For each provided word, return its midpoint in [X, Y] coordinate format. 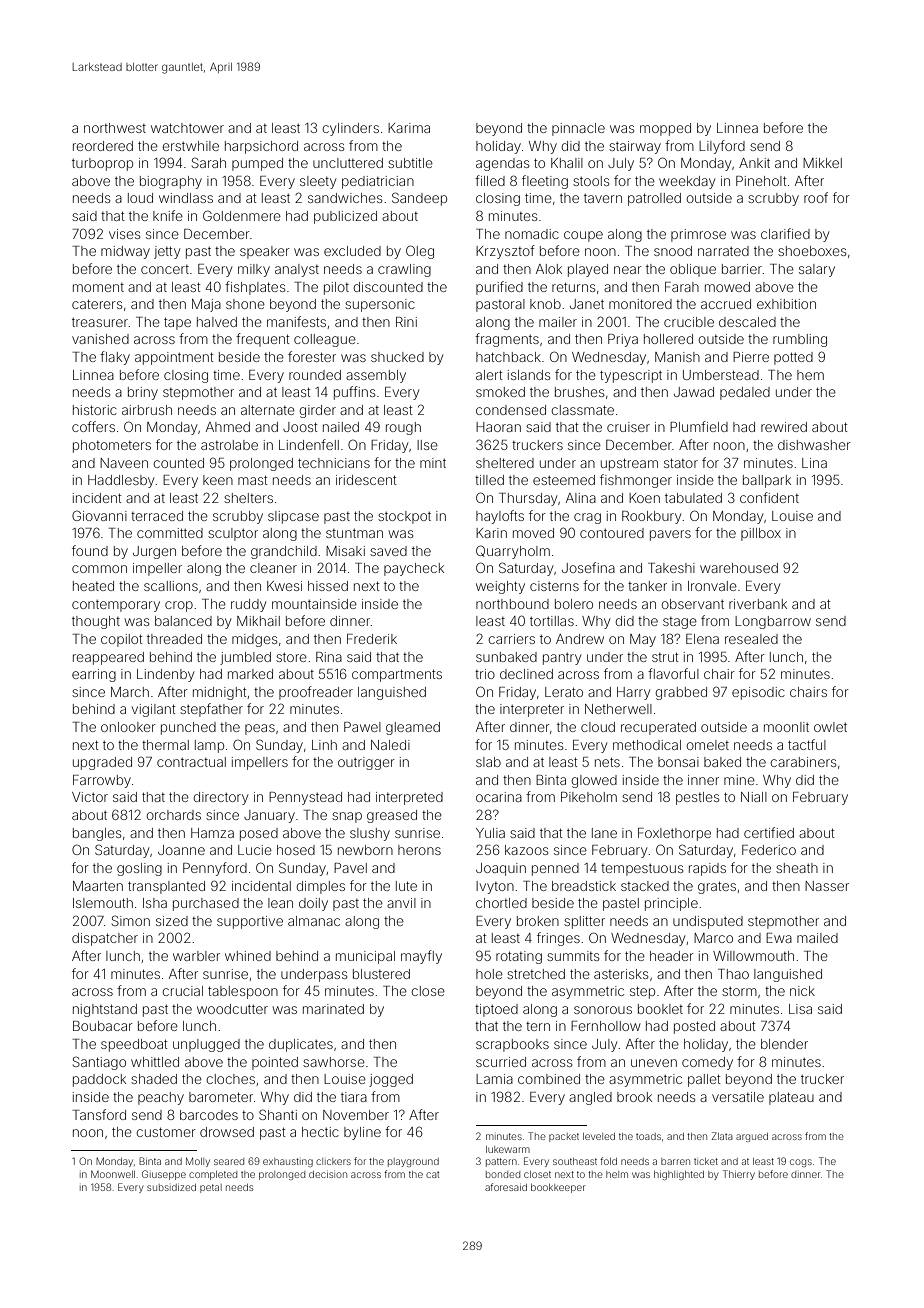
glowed [594, 781]
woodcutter [232, 1009]
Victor [90, 797]
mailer [558, 322]
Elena [702, 639]
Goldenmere [242, 215]
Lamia [494, 1079]
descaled [747, 322]
